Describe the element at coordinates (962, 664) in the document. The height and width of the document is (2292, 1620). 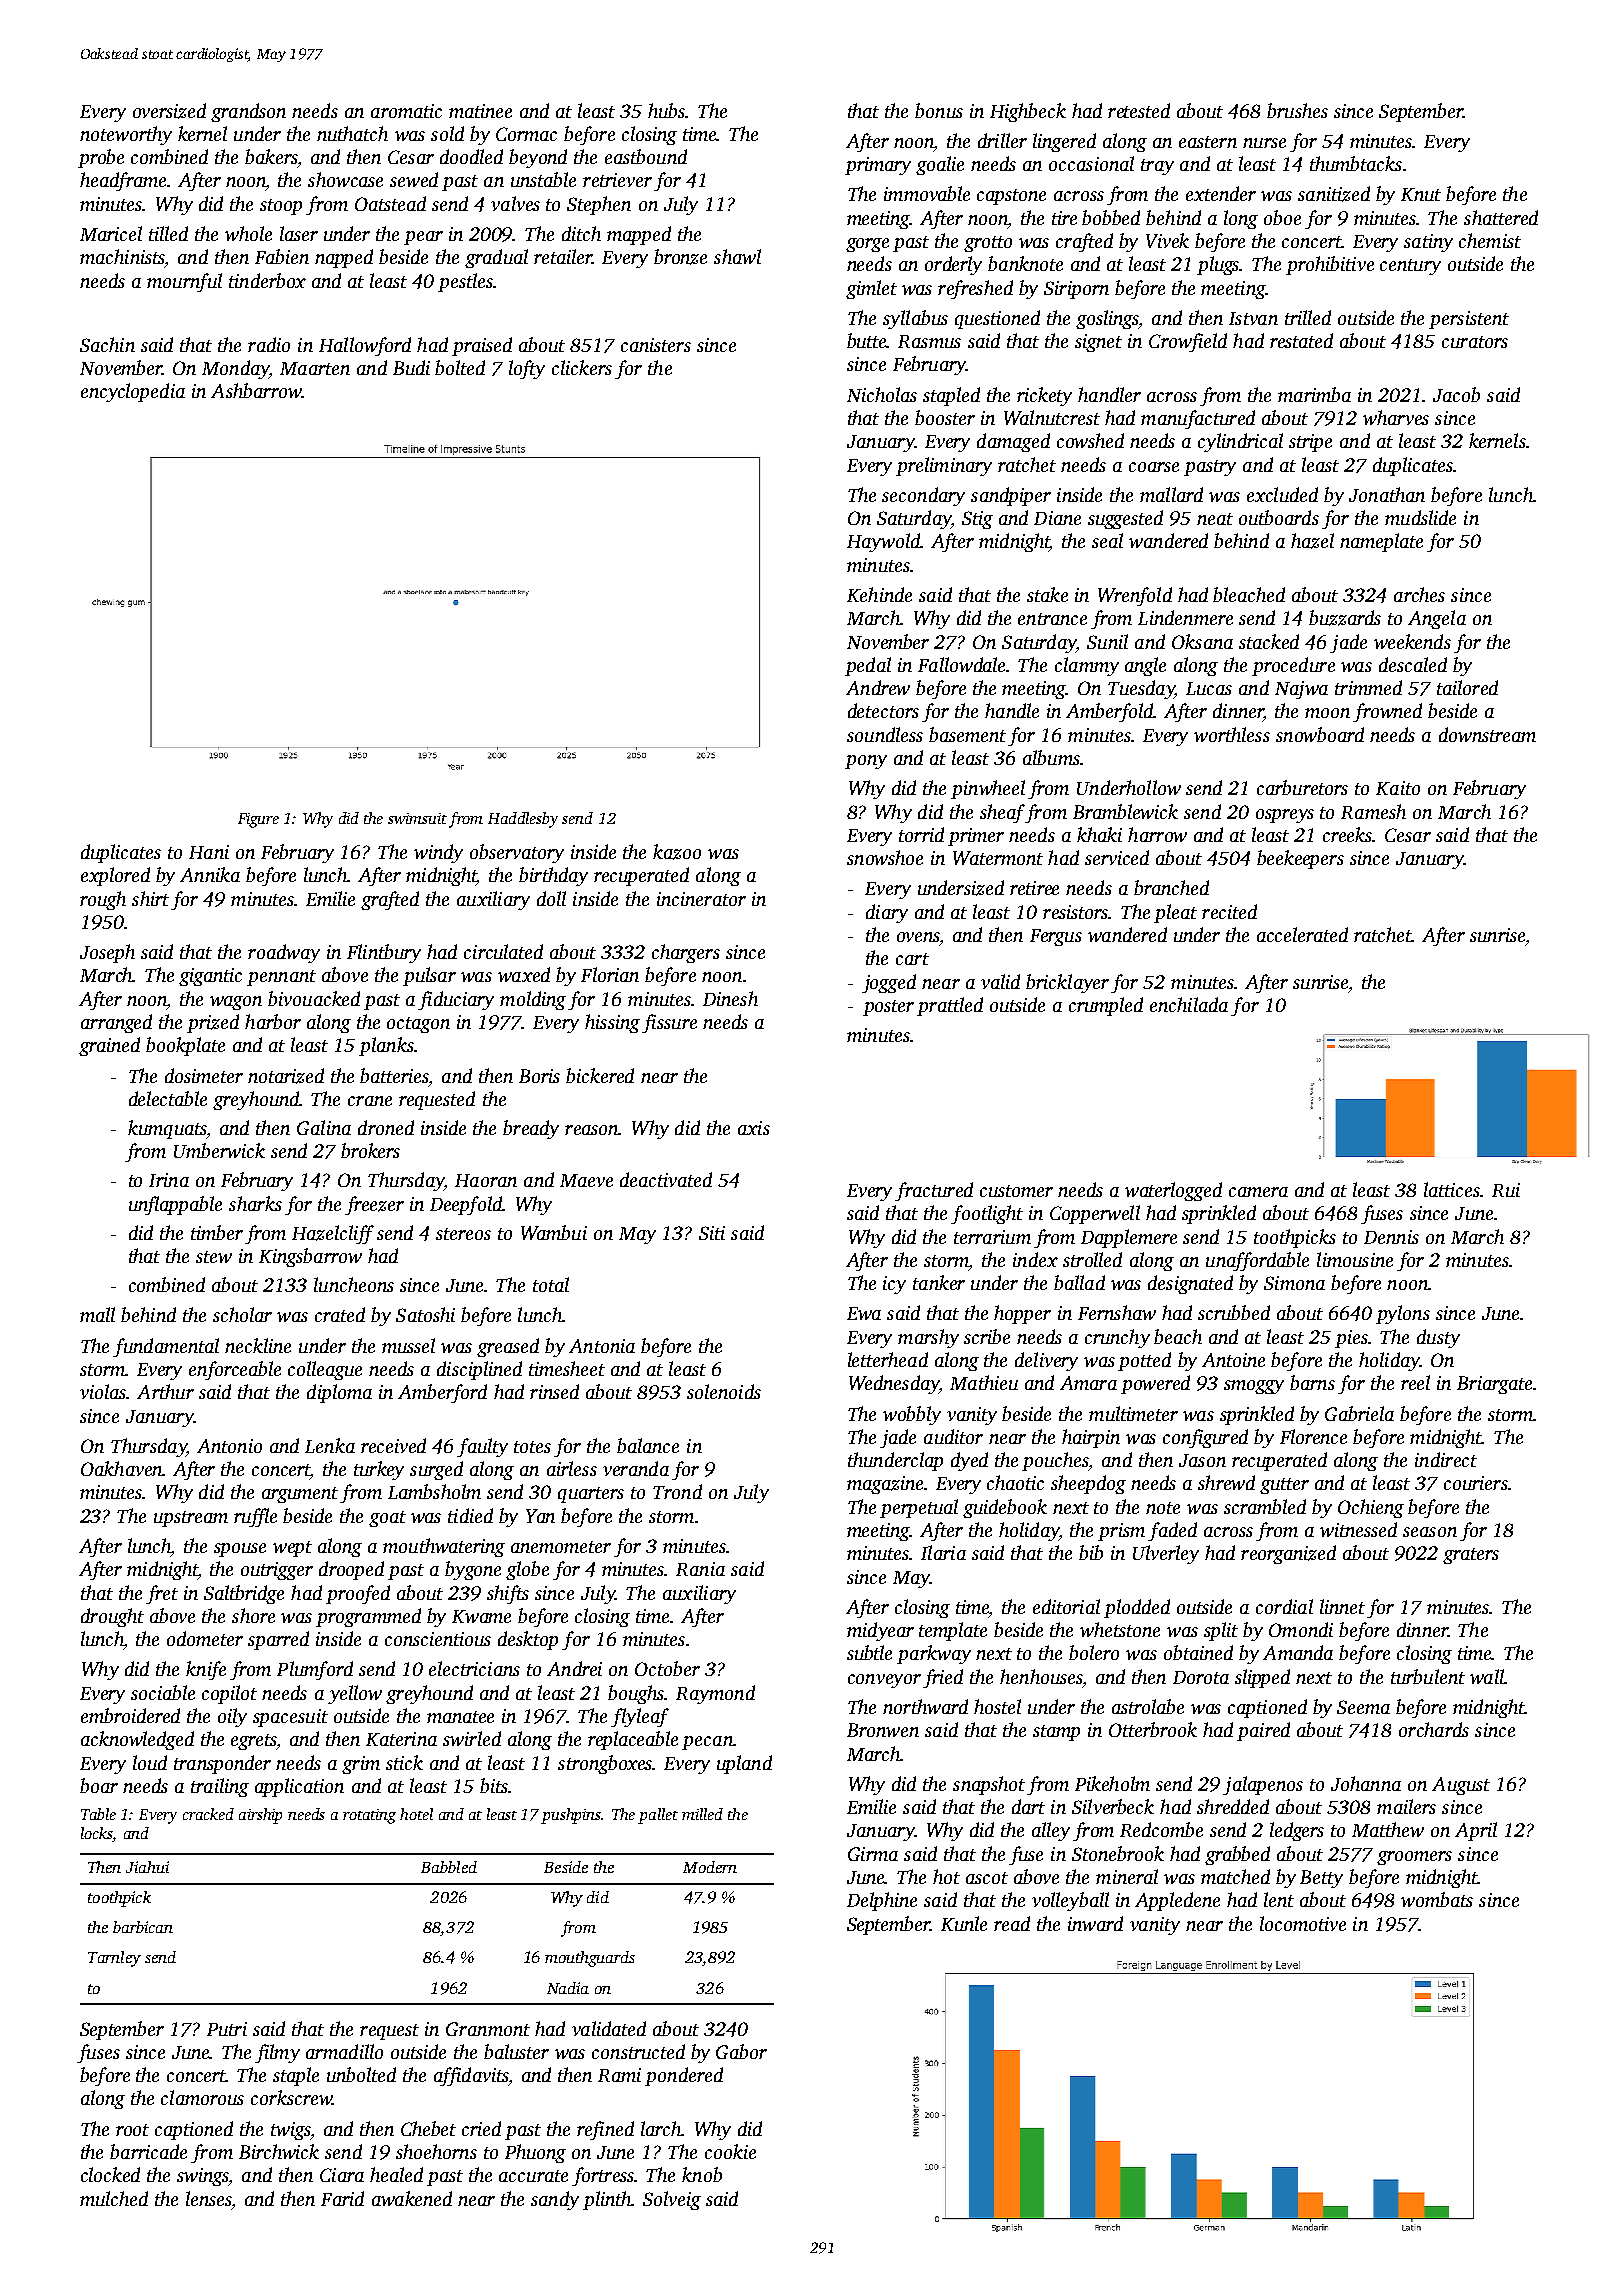
I see `Fallowdale` at that location.
